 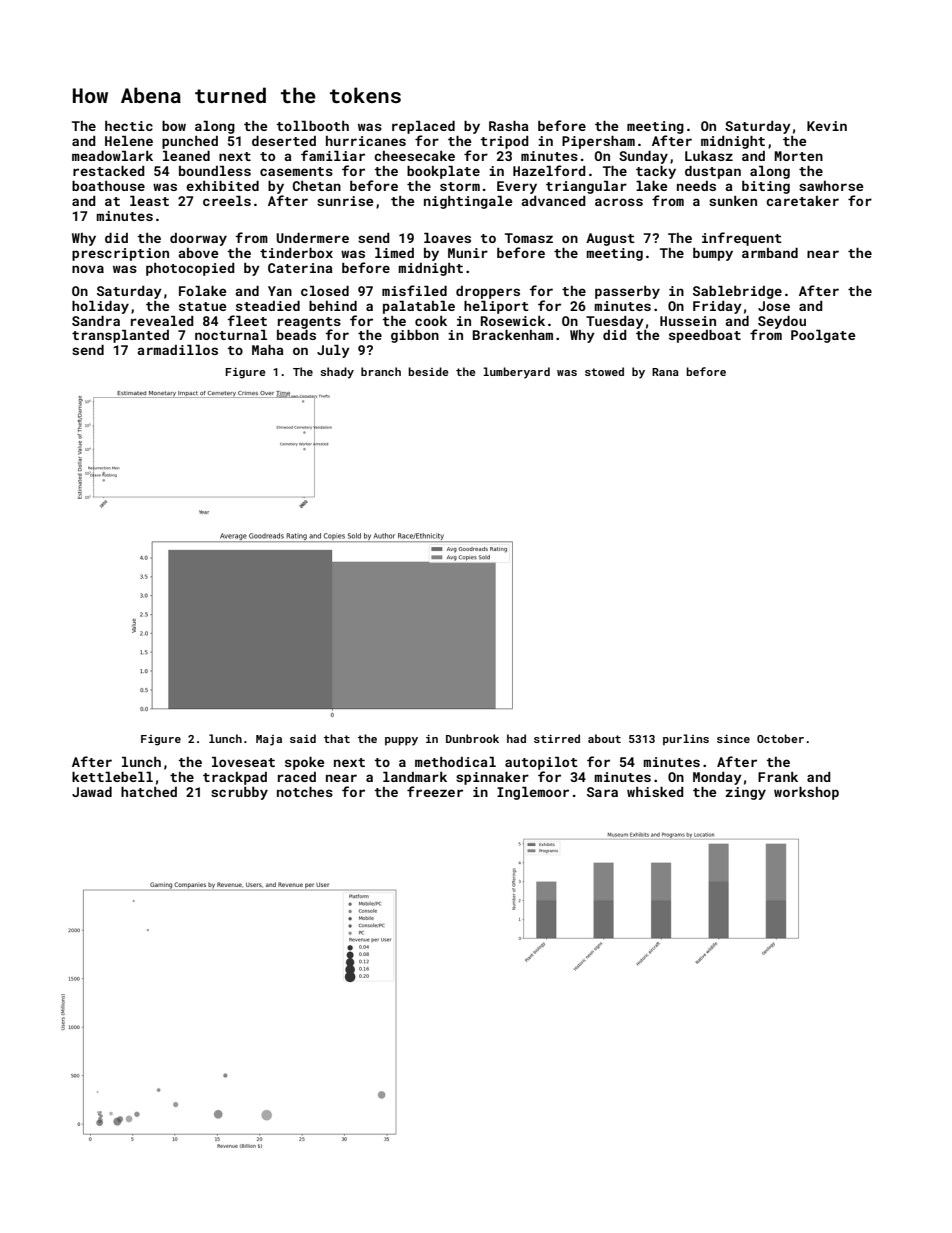 I want to click on Morten, so click(x=799, y=156).
